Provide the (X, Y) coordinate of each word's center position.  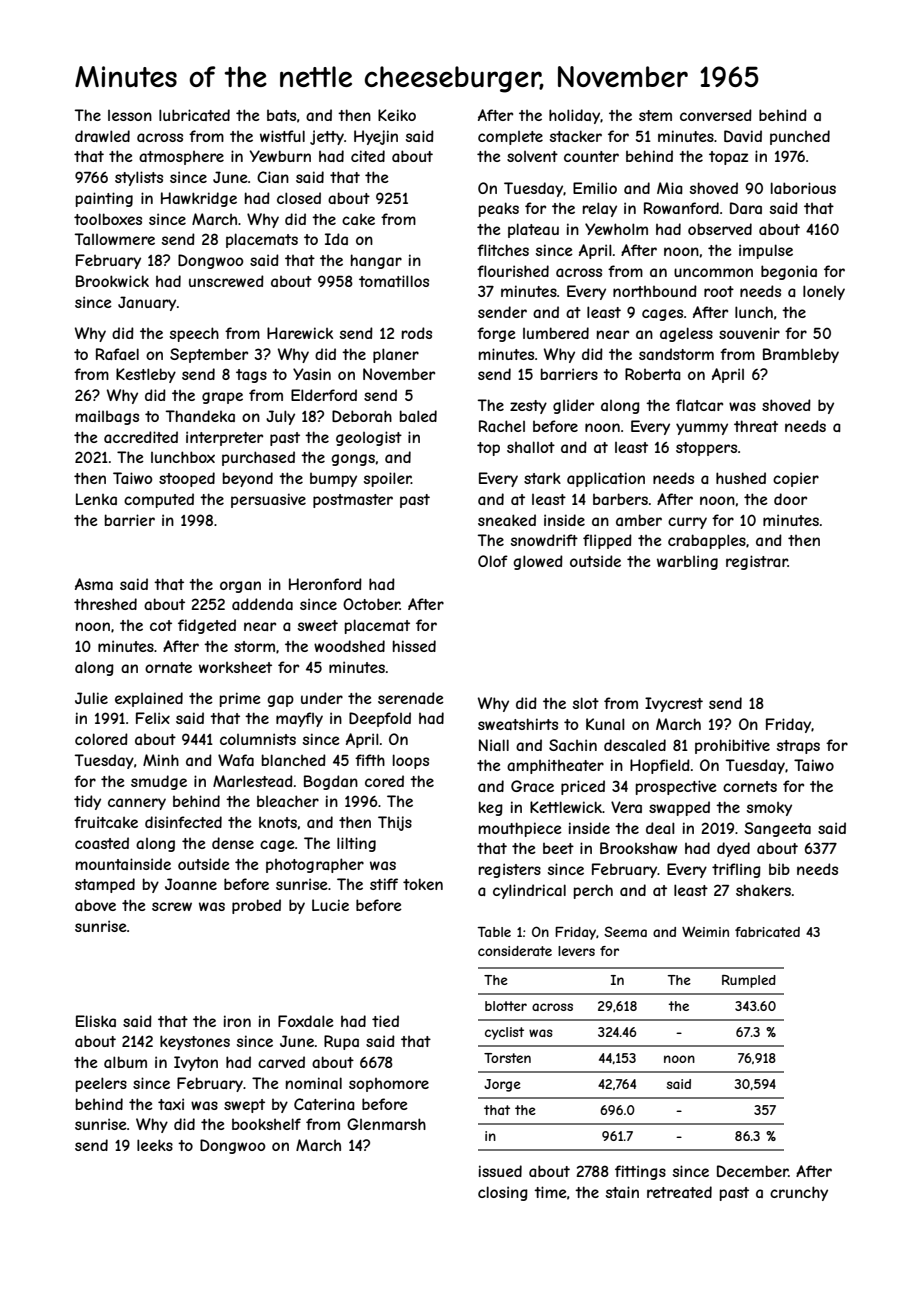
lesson (130, 115)
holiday (574, 116)
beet (558, 848)
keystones (195, 1042)
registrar (757, 562)
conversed (716, 115)
